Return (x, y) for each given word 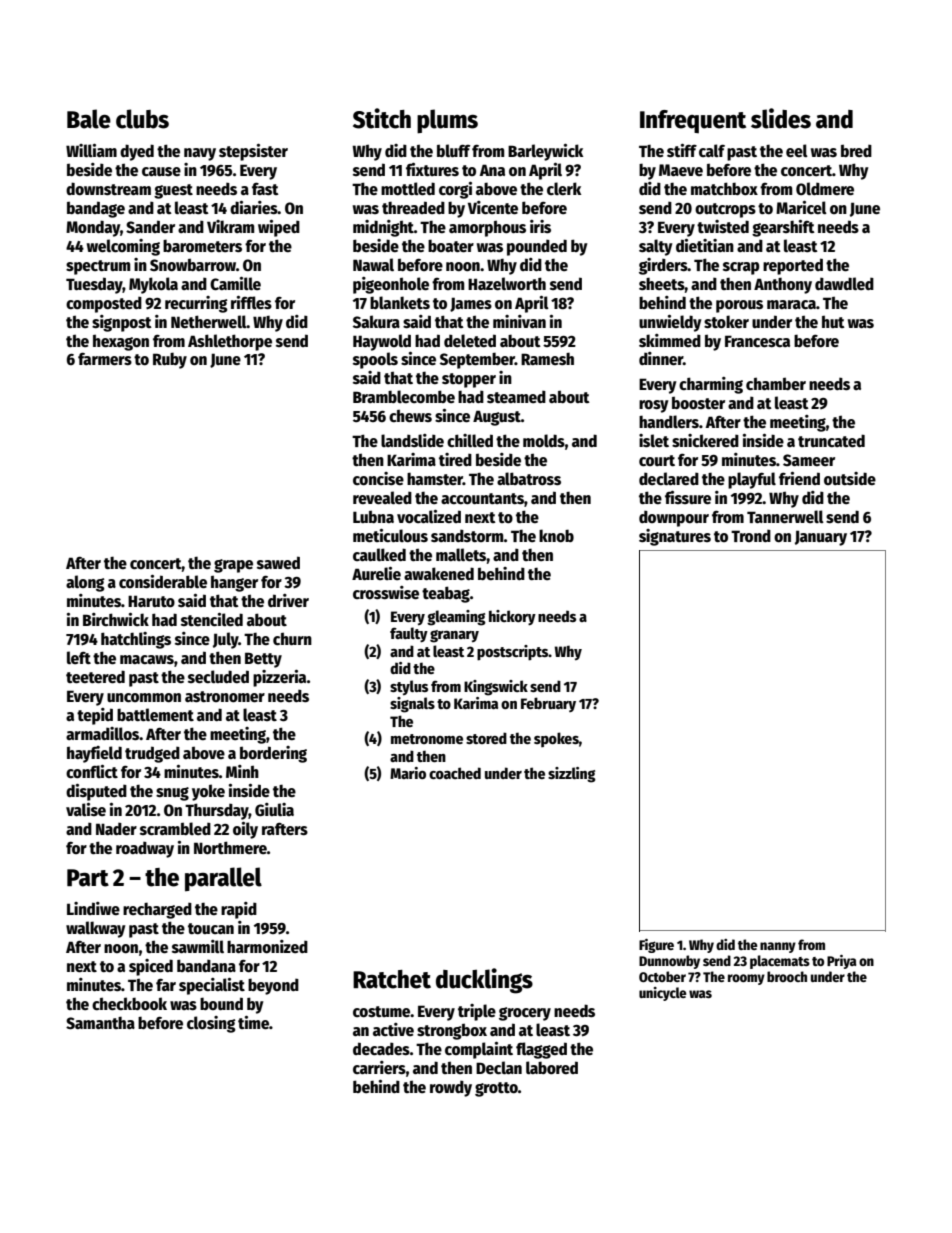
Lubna (373, 516)
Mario (408, 773)
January (821, 538)
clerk (564, 188)
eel (797, 151)
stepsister (253, 152)
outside (850, 478)
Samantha (100, 1023)
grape (233, 566)
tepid (95, 716)
